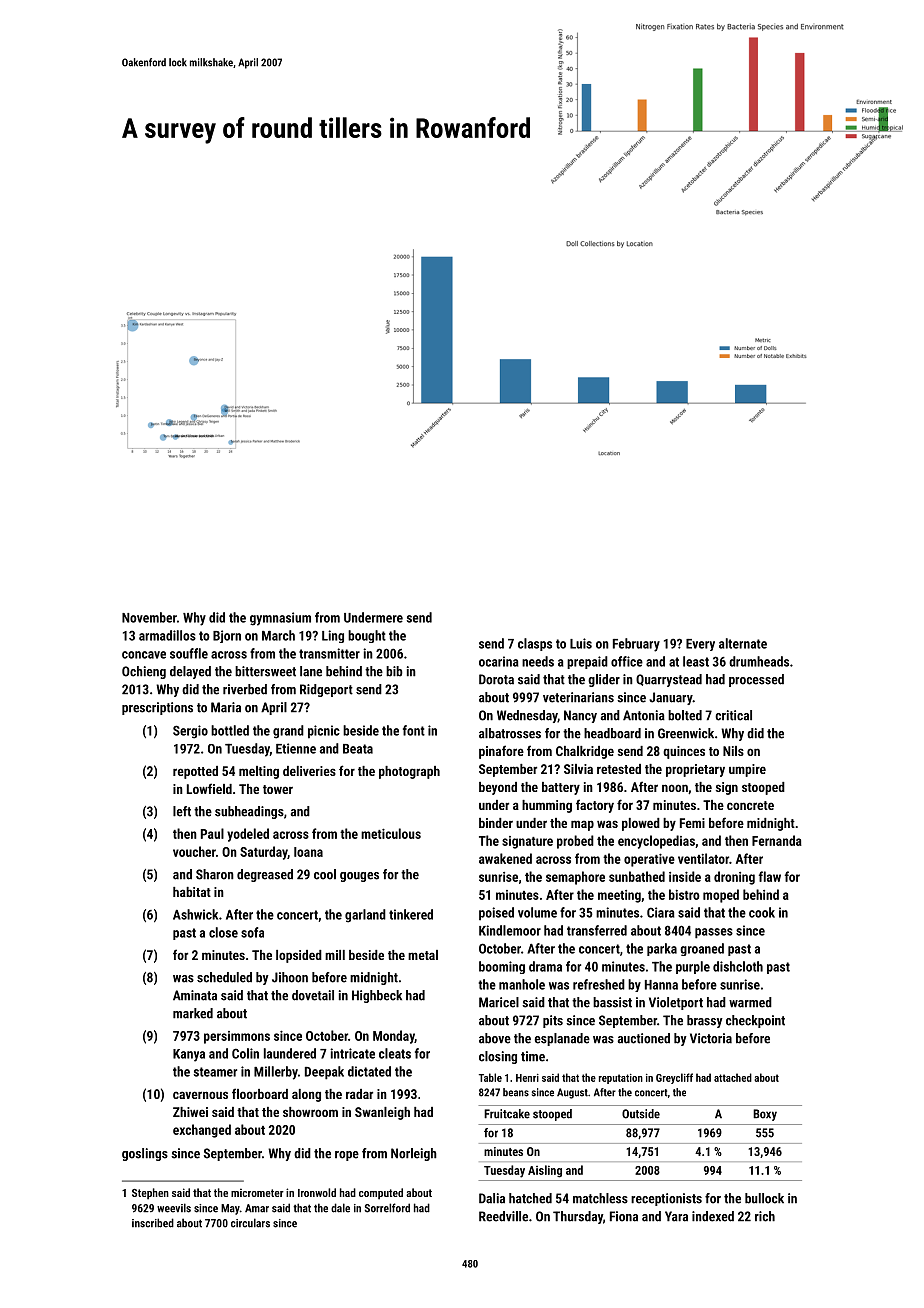 The image size is (924, 1308). What do you see at coordinates (516, 1092) in the screenshot?
I see `beans` at bounding box center [516, 1092].
